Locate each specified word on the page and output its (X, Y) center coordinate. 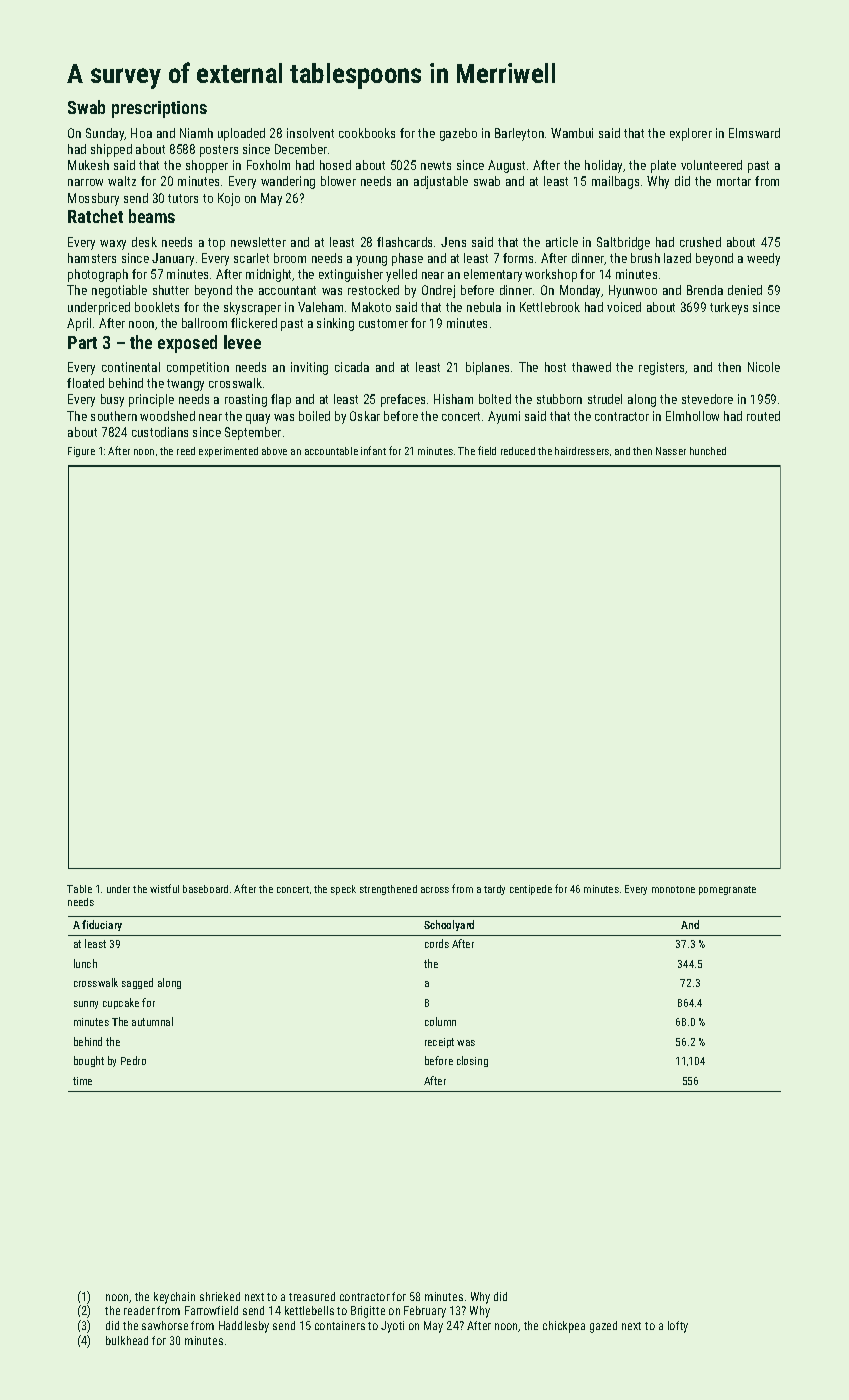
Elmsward (754, 133)
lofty (678, 1327)
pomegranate (727, 890)
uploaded (241, 134)
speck (343, 890)
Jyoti (392, 1327)
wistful (164, 888)
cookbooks (367, 133)
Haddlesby (244, 1327)
